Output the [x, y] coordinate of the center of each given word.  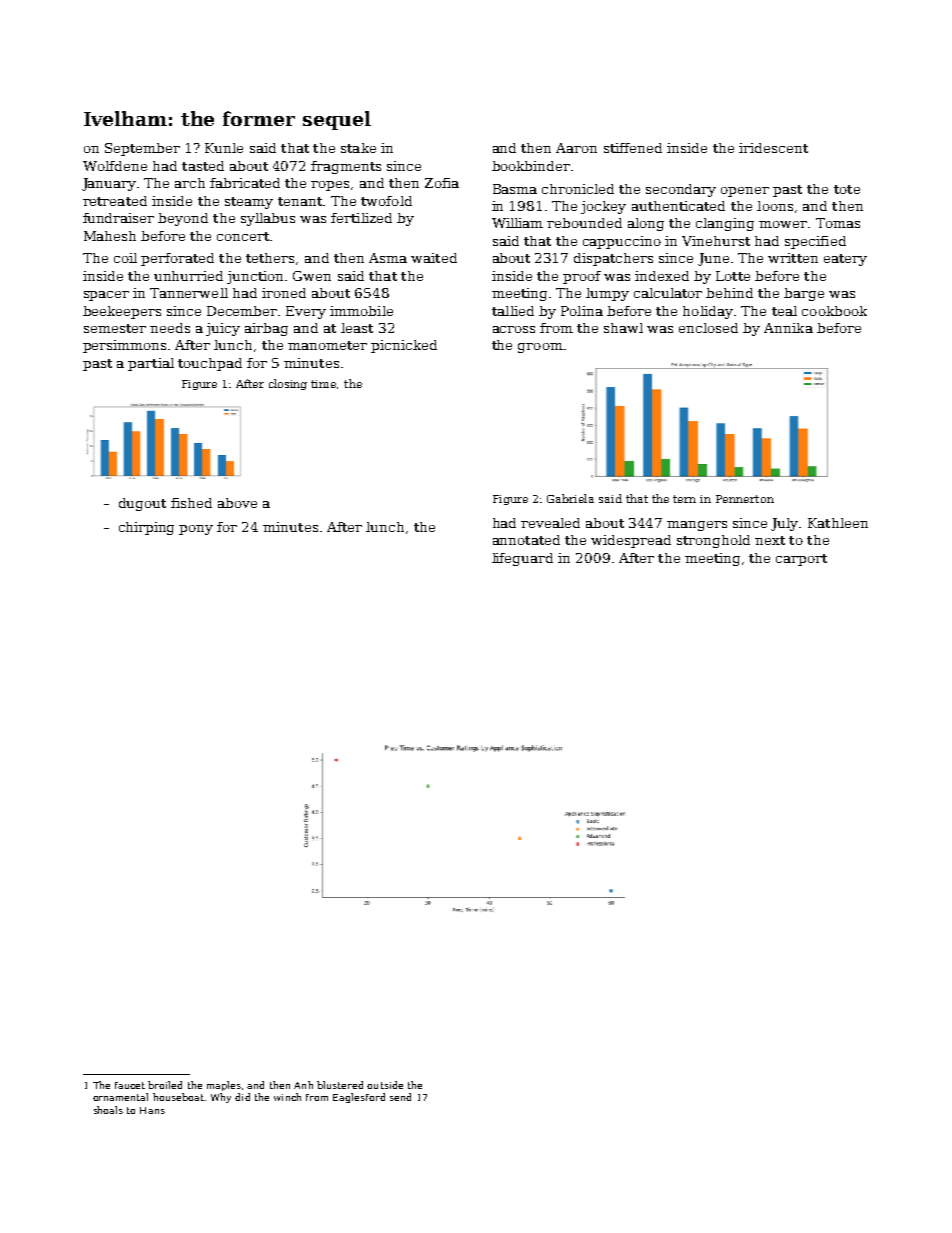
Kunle [224, 148]
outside [385, 1085]
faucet [130, 1085]
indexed [662, 276]
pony [196, 530]
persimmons [124, 346]
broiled [165, 1085]
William [517, 223]
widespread [631, 541]
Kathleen [838, 523]
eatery [845, 260]
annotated [526, 540]
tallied [513, 311]
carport [801, 560]
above [237, 503]
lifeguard [522, 559]
